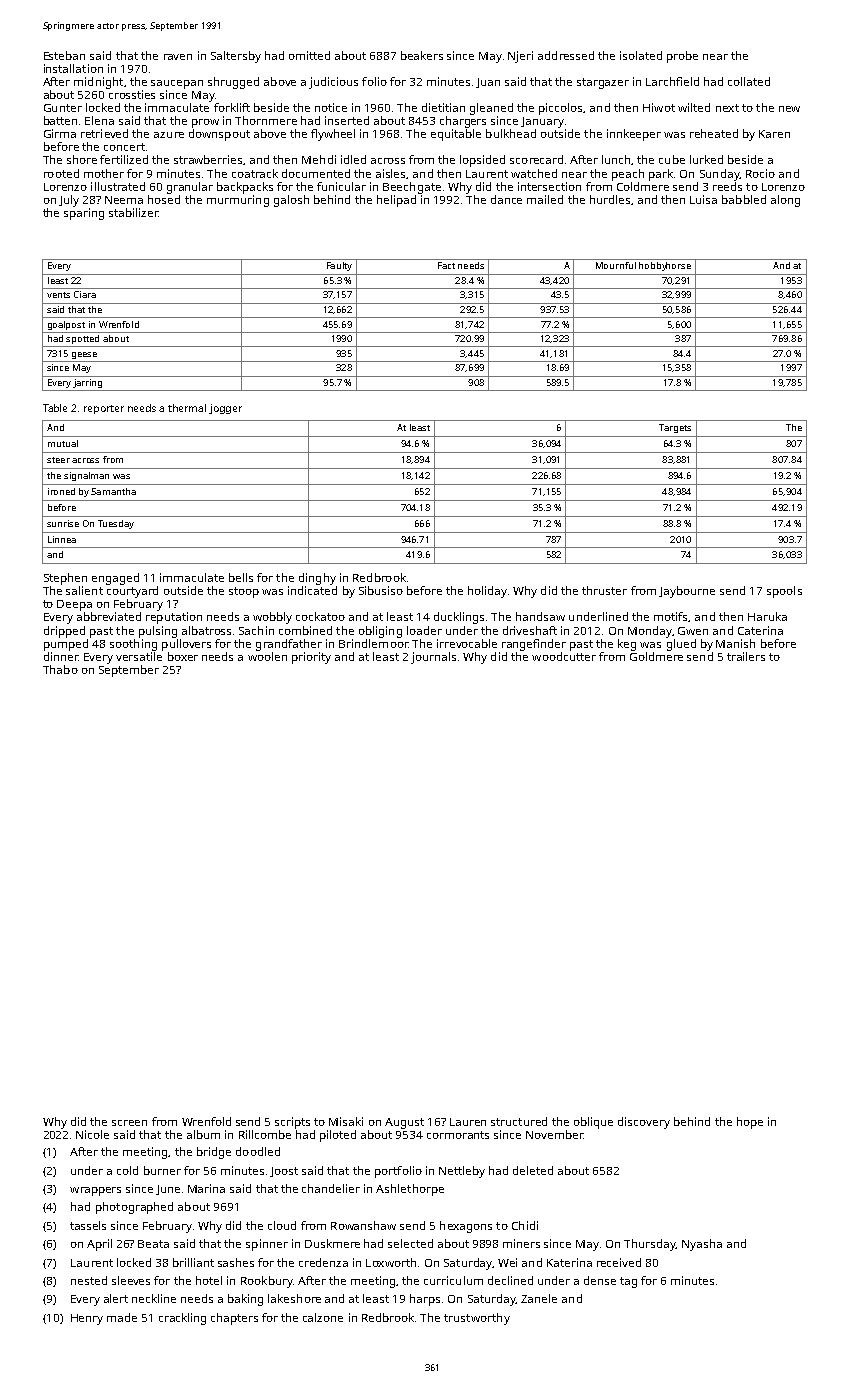  What do you see at coordinates (206, 1188) in the screenshot?
I see `Marina` at bounding box center [206, 1188].
